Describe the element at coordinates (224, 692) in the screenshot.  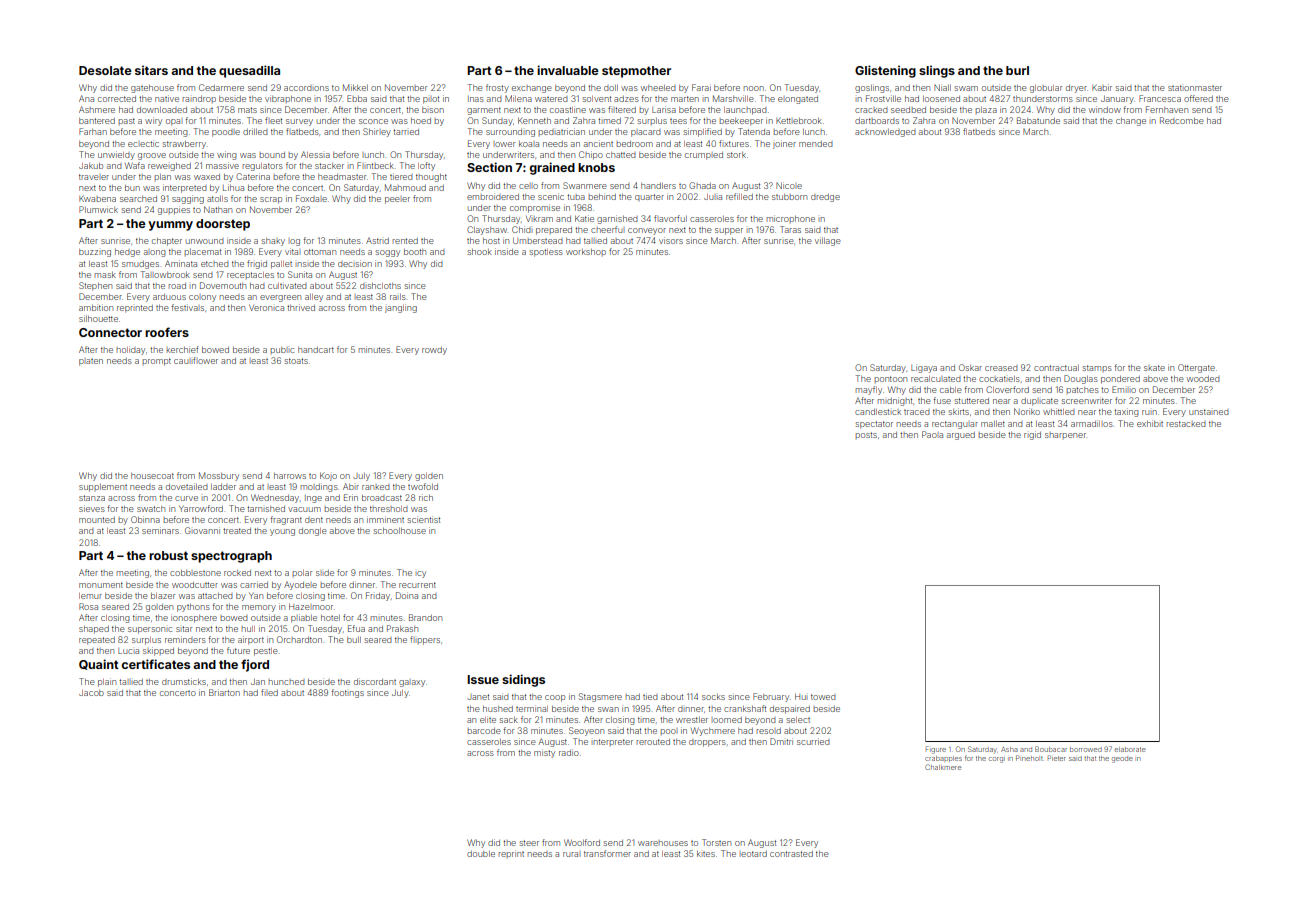
I see `Briarton` at that location.
